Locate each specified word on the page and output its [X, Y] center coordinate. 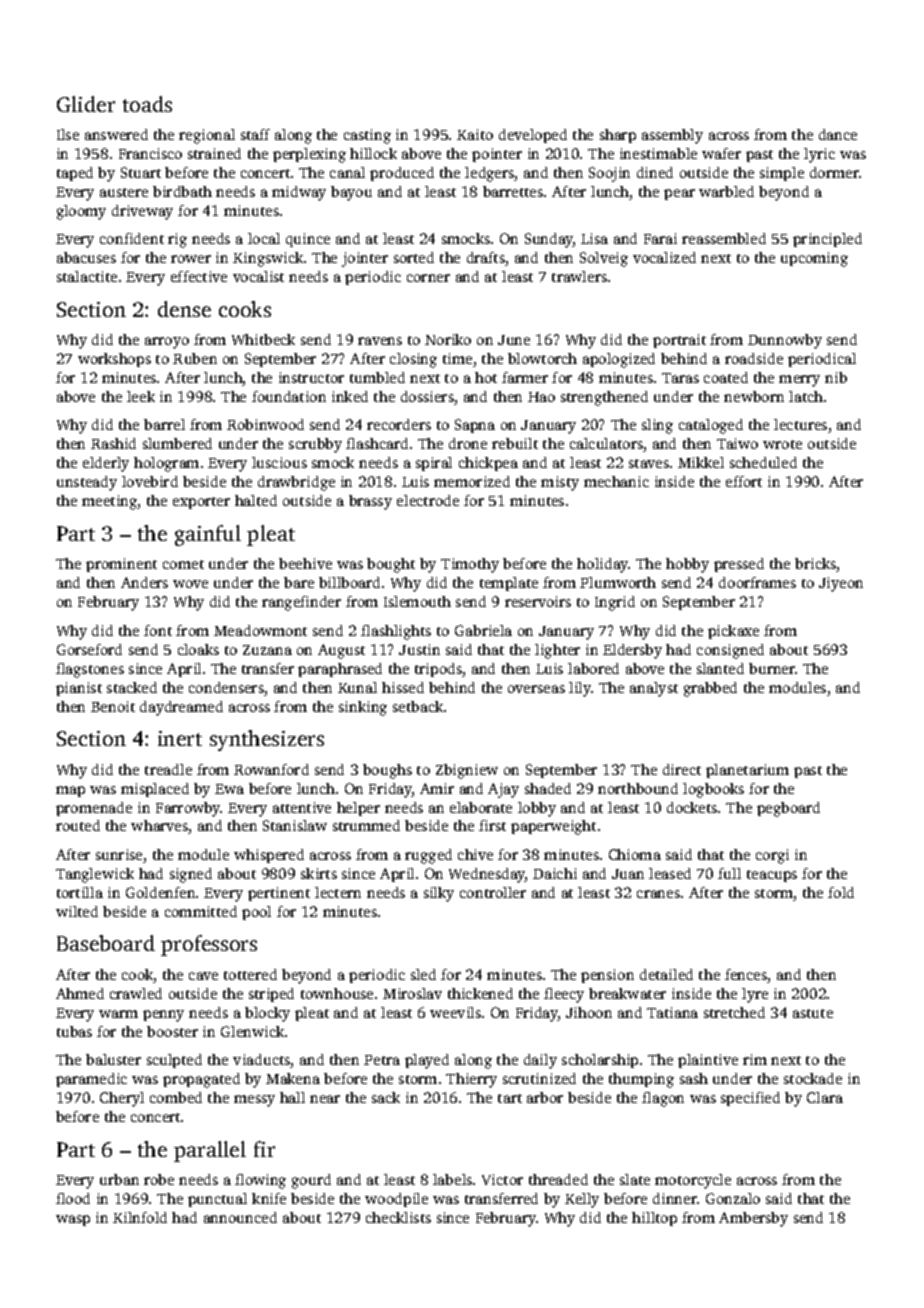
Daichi [555, 873]
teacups [772, 876]
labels [452, 1179]
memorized [472, 481]
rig [177, 240]
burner [772, 668]
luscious [279, 462]
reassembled [724, 238]
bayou [351, 193]
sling [657, 426]
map [70, 791]
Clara [825, 1097]
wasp [73, 1220]
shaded [548, 788]
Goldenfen [160, 892]
